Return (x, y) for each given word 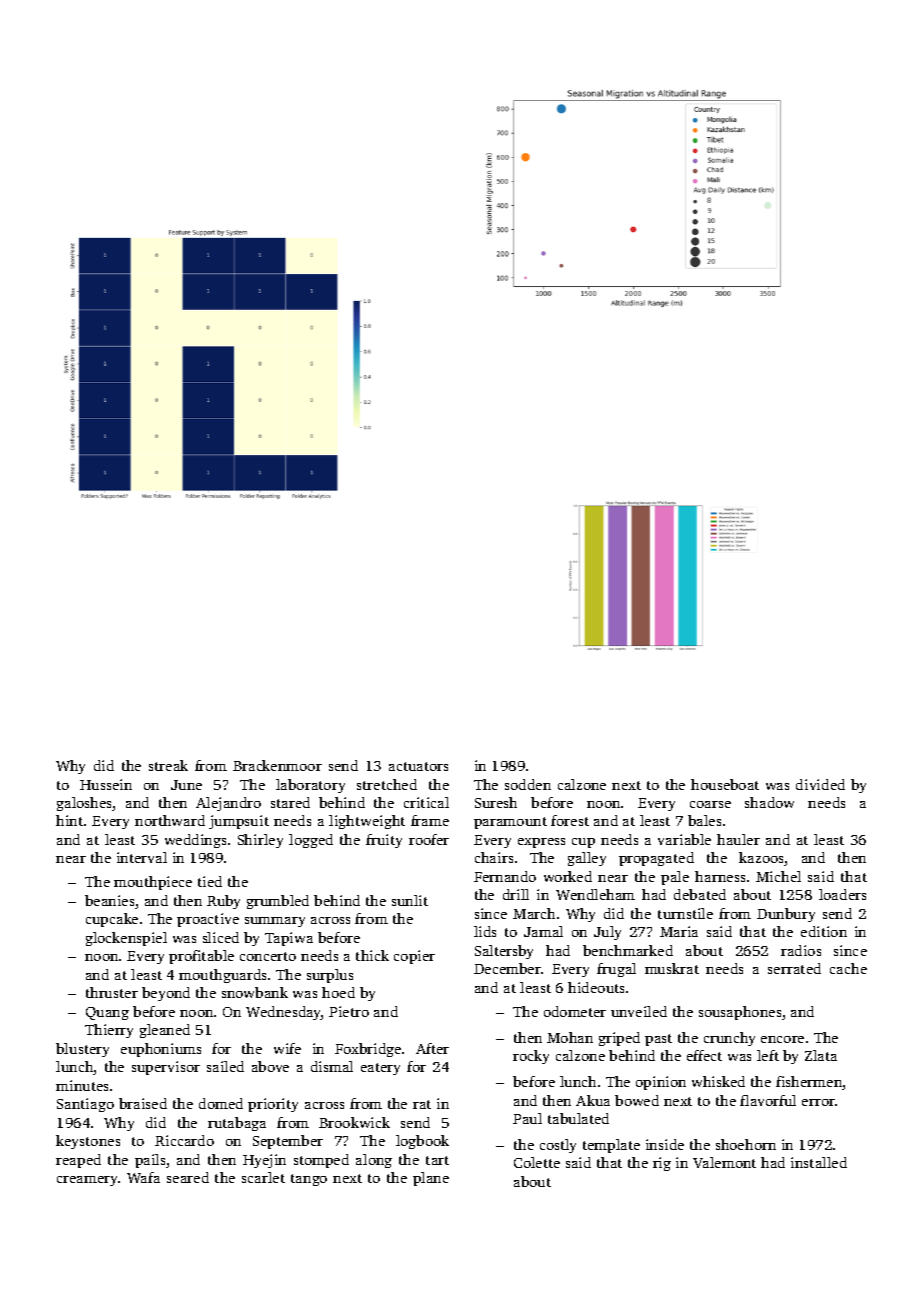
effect (704, 1055)
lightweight (367, 822)
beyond (166, 994)
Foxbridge (368, 1050)
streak (168, 765)
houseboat (725, 784)
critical (426, 802)
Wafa (143, 1177)
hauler (738, 839)
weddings (195, 841)
